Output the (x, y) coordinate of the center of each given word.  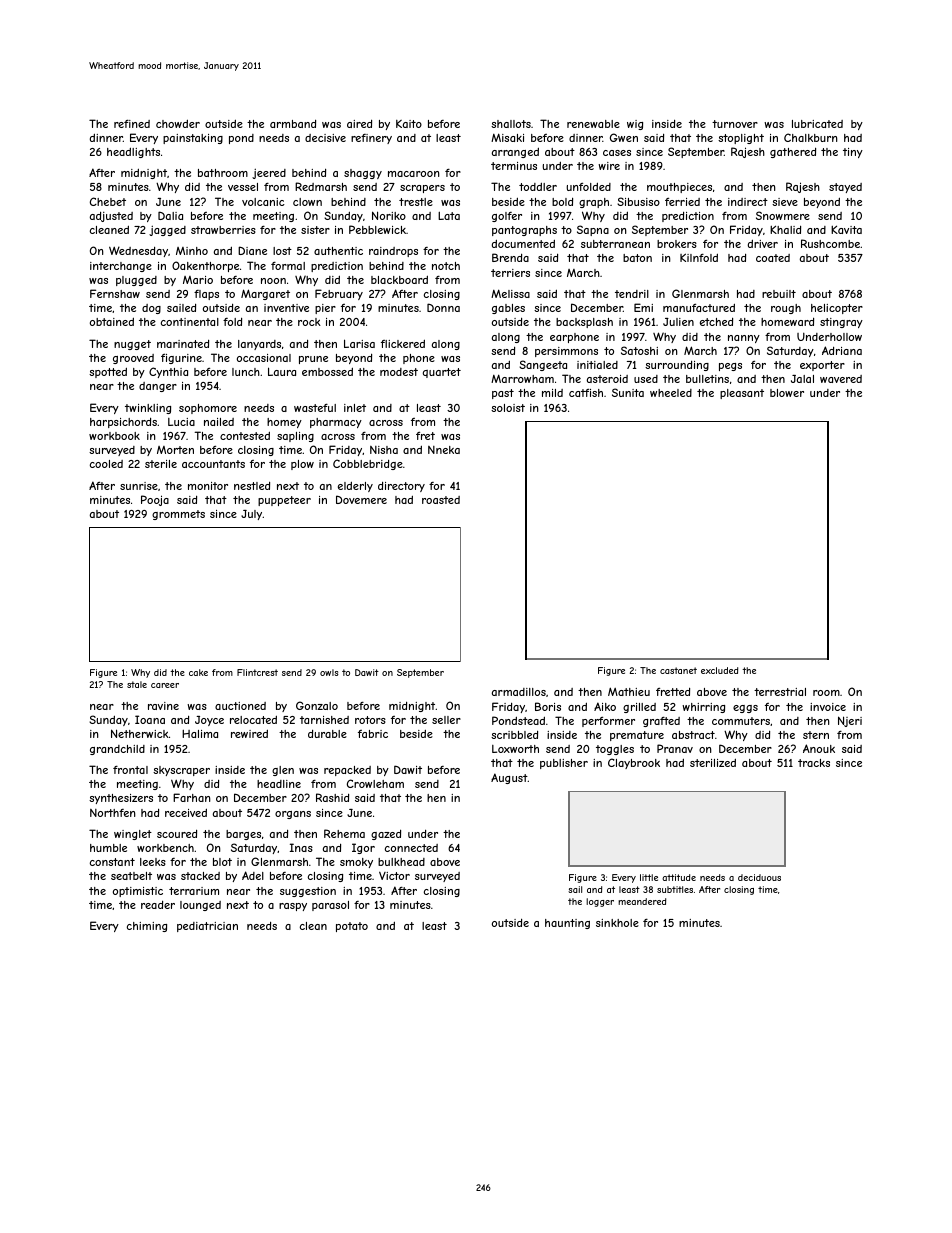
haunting (567, 924)
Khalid (785, 229)
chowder (178, 124)
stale (137, 684)
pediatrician (207, 927)
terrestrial (780, 692)
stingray (841, 323)
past (503, 394)
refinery (371, 139)
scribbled (514, 735)
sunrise (139, 486)
